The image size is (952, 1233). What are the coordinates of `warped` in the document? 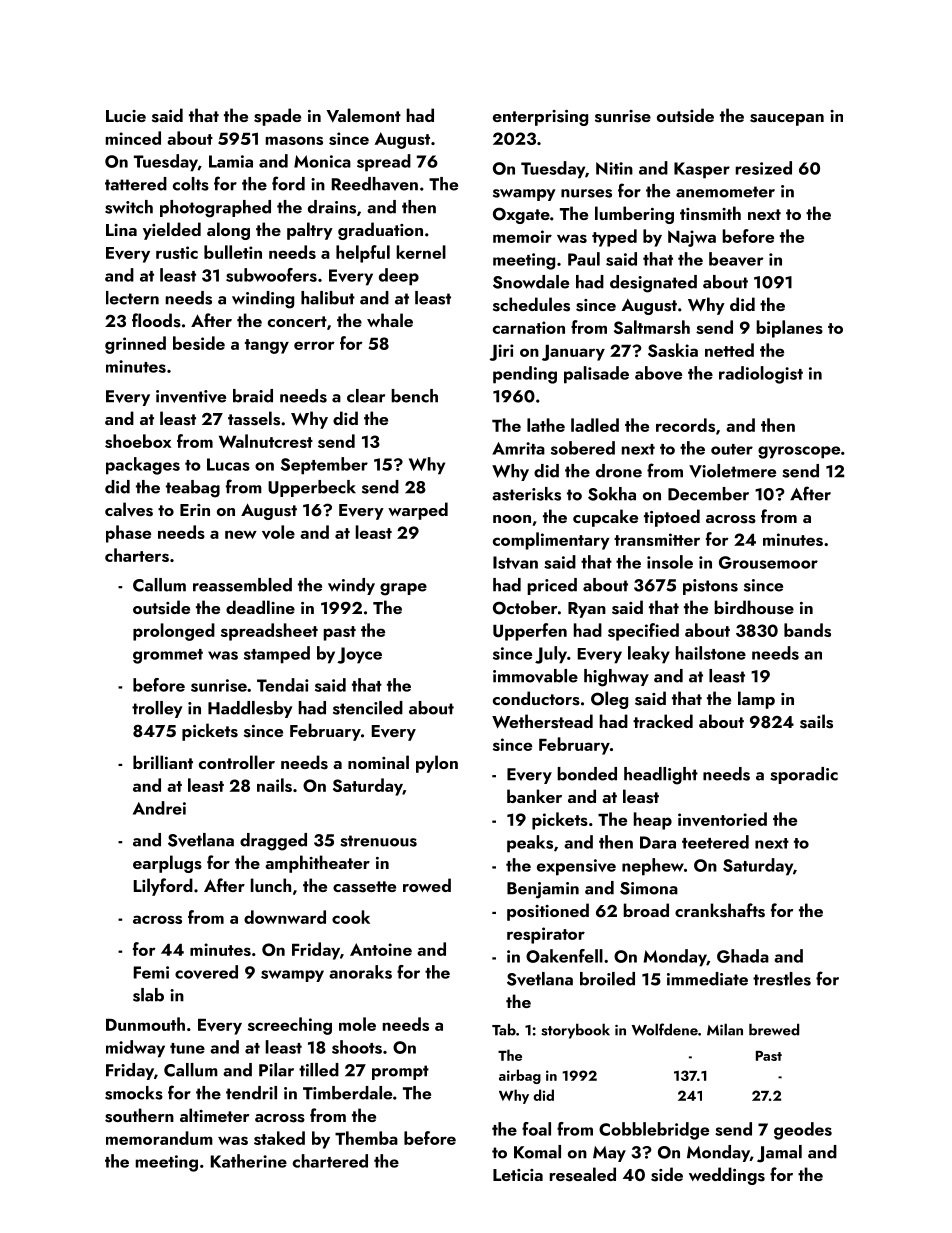 It's located at (418, 511).
